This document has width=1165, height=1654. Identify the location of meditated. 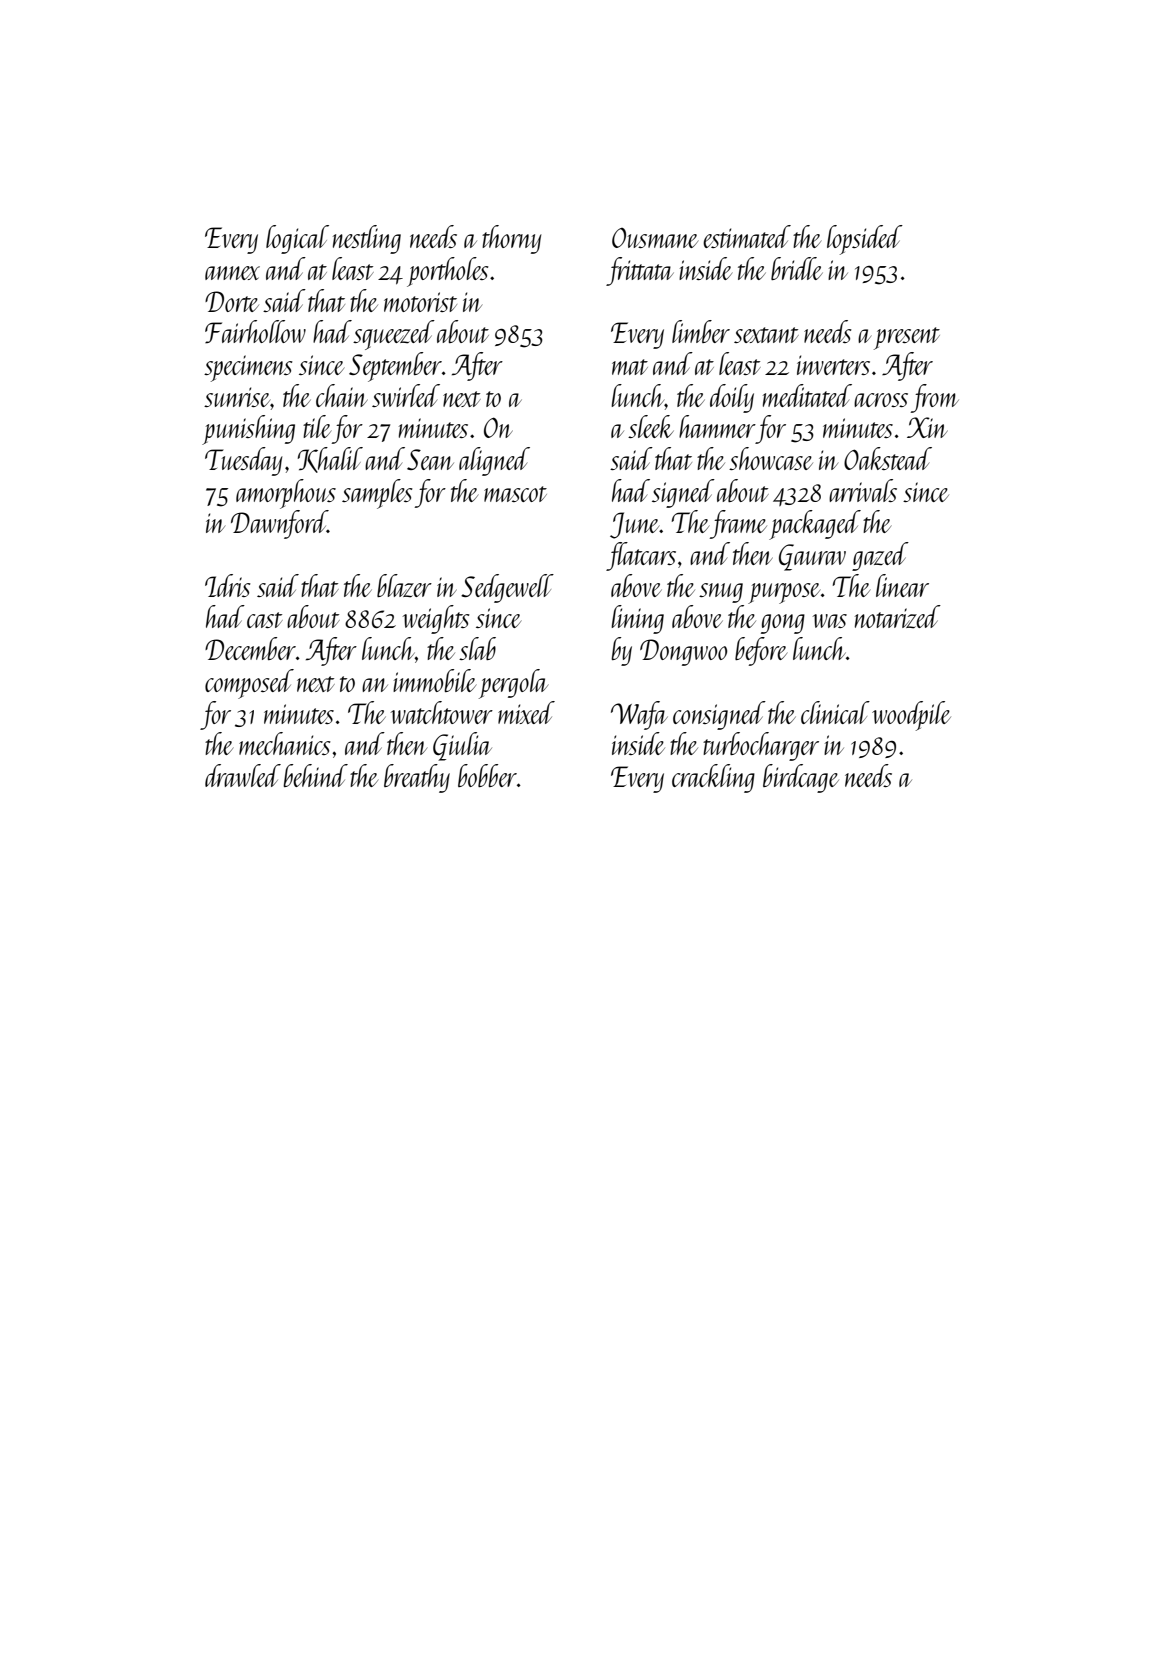
(807, 395).
